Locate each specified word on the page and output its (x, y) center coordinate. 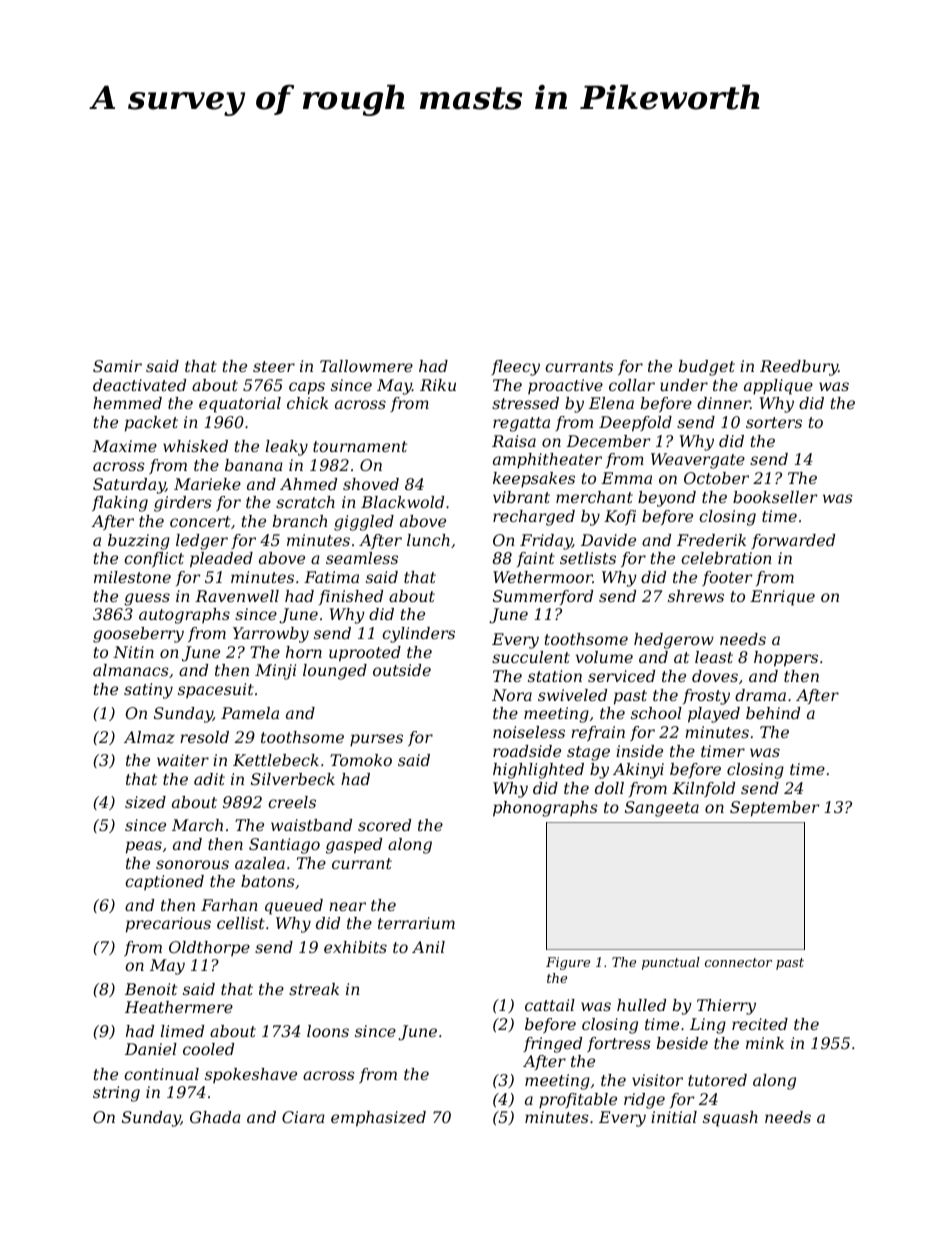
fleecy (515, 368)
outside (402, 670)
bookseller (775, 497)
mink (765, 1043)
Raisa (514, 441)
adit (209, 779)
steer (274, 366)
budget (707, 368)
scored (384, 825)
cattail (550, 1005)
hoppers (786, 659)
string (116, 1094)
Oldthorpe (209, 948)
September (774, 809)
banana (254, 465)
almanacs (131, 670)
